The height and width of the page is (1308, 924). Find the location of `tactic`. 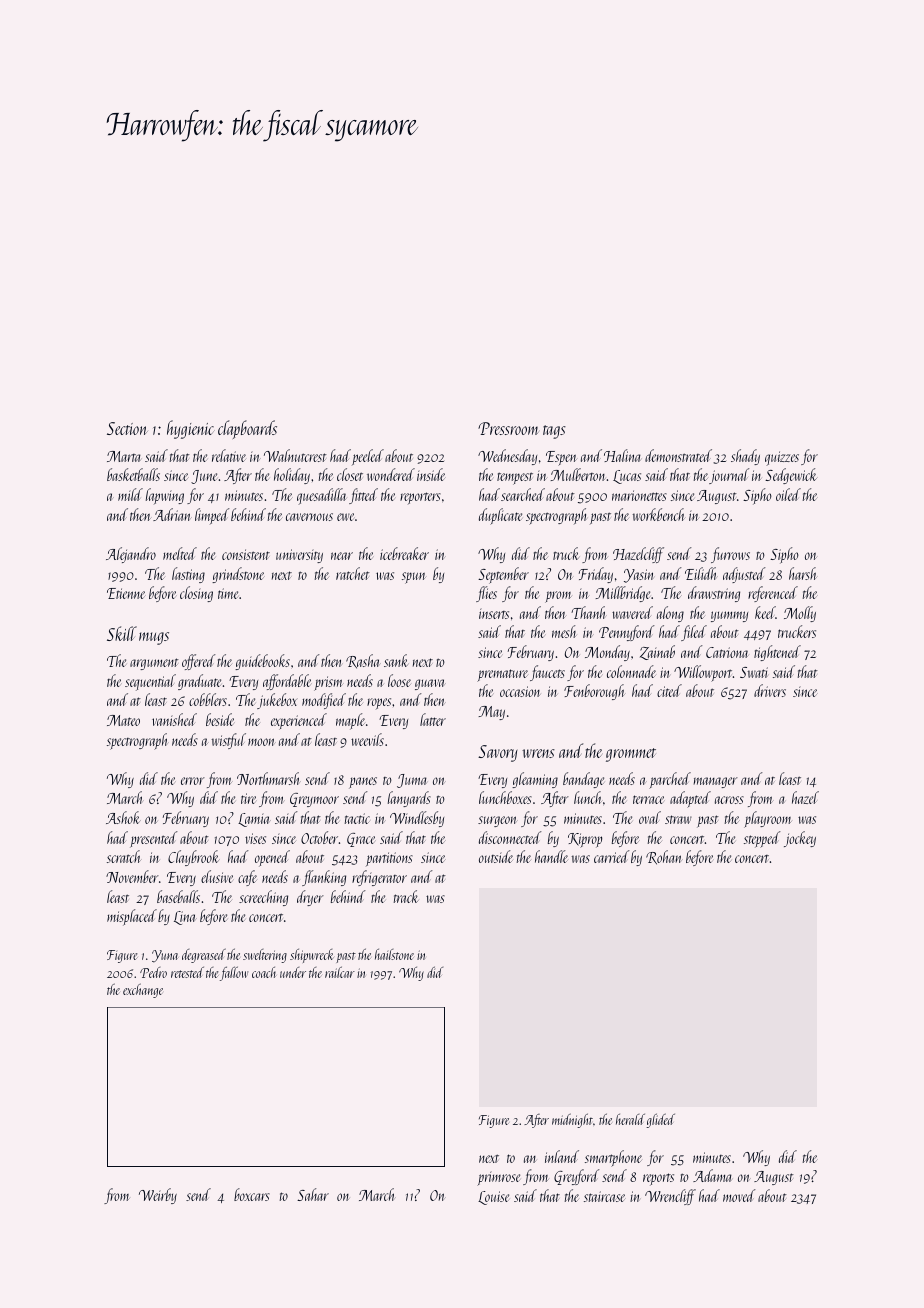

tactic is located at coordinates (357, 818).
